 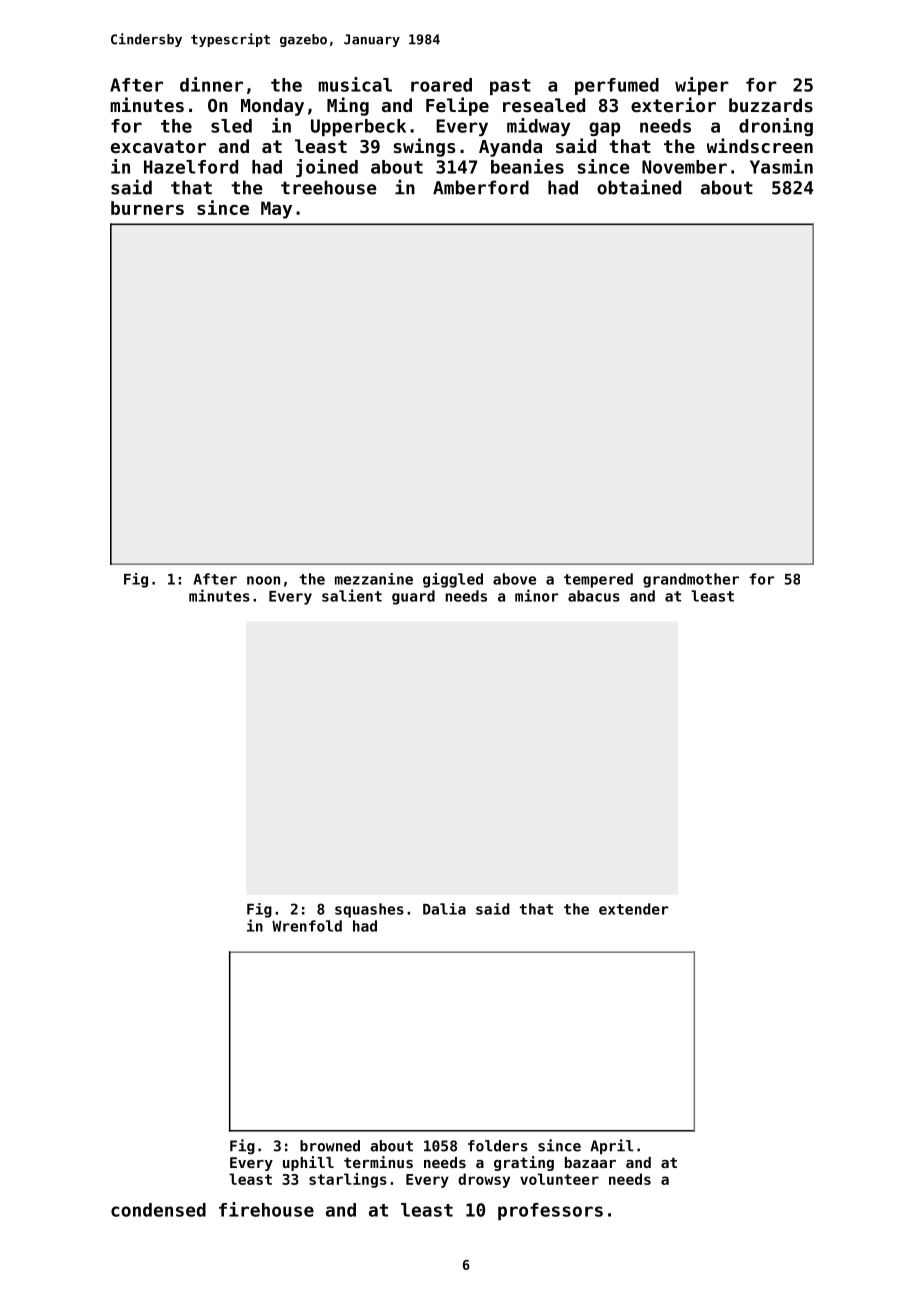 What do you see at coordinates (781, 166) in the screenshot?
I see `Yasmin` at bounding box center [781, 166].
